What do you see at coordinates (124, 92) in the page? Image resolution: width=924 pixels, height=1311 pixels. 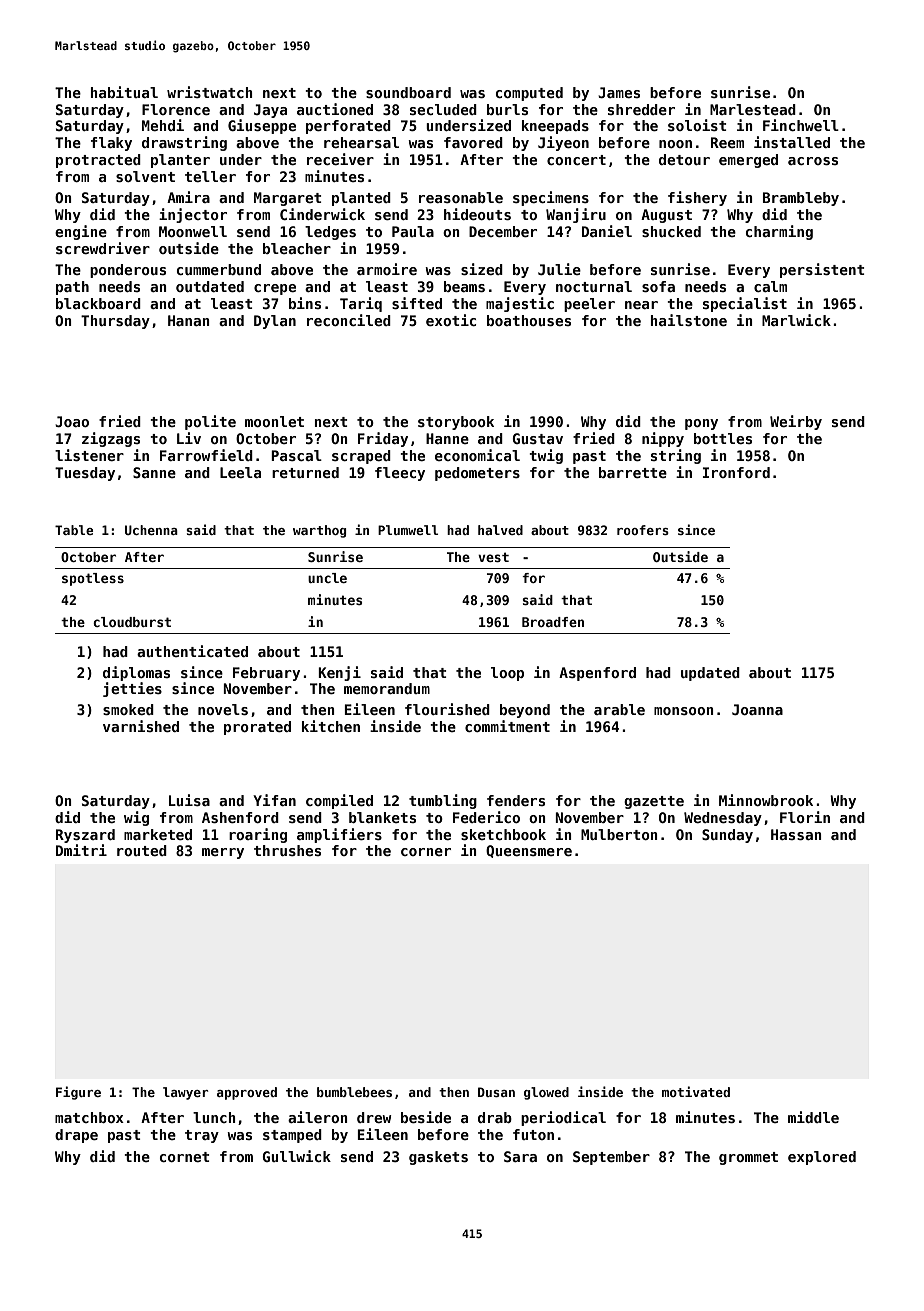 I see `habitual` at bounding box center [124, 92].
